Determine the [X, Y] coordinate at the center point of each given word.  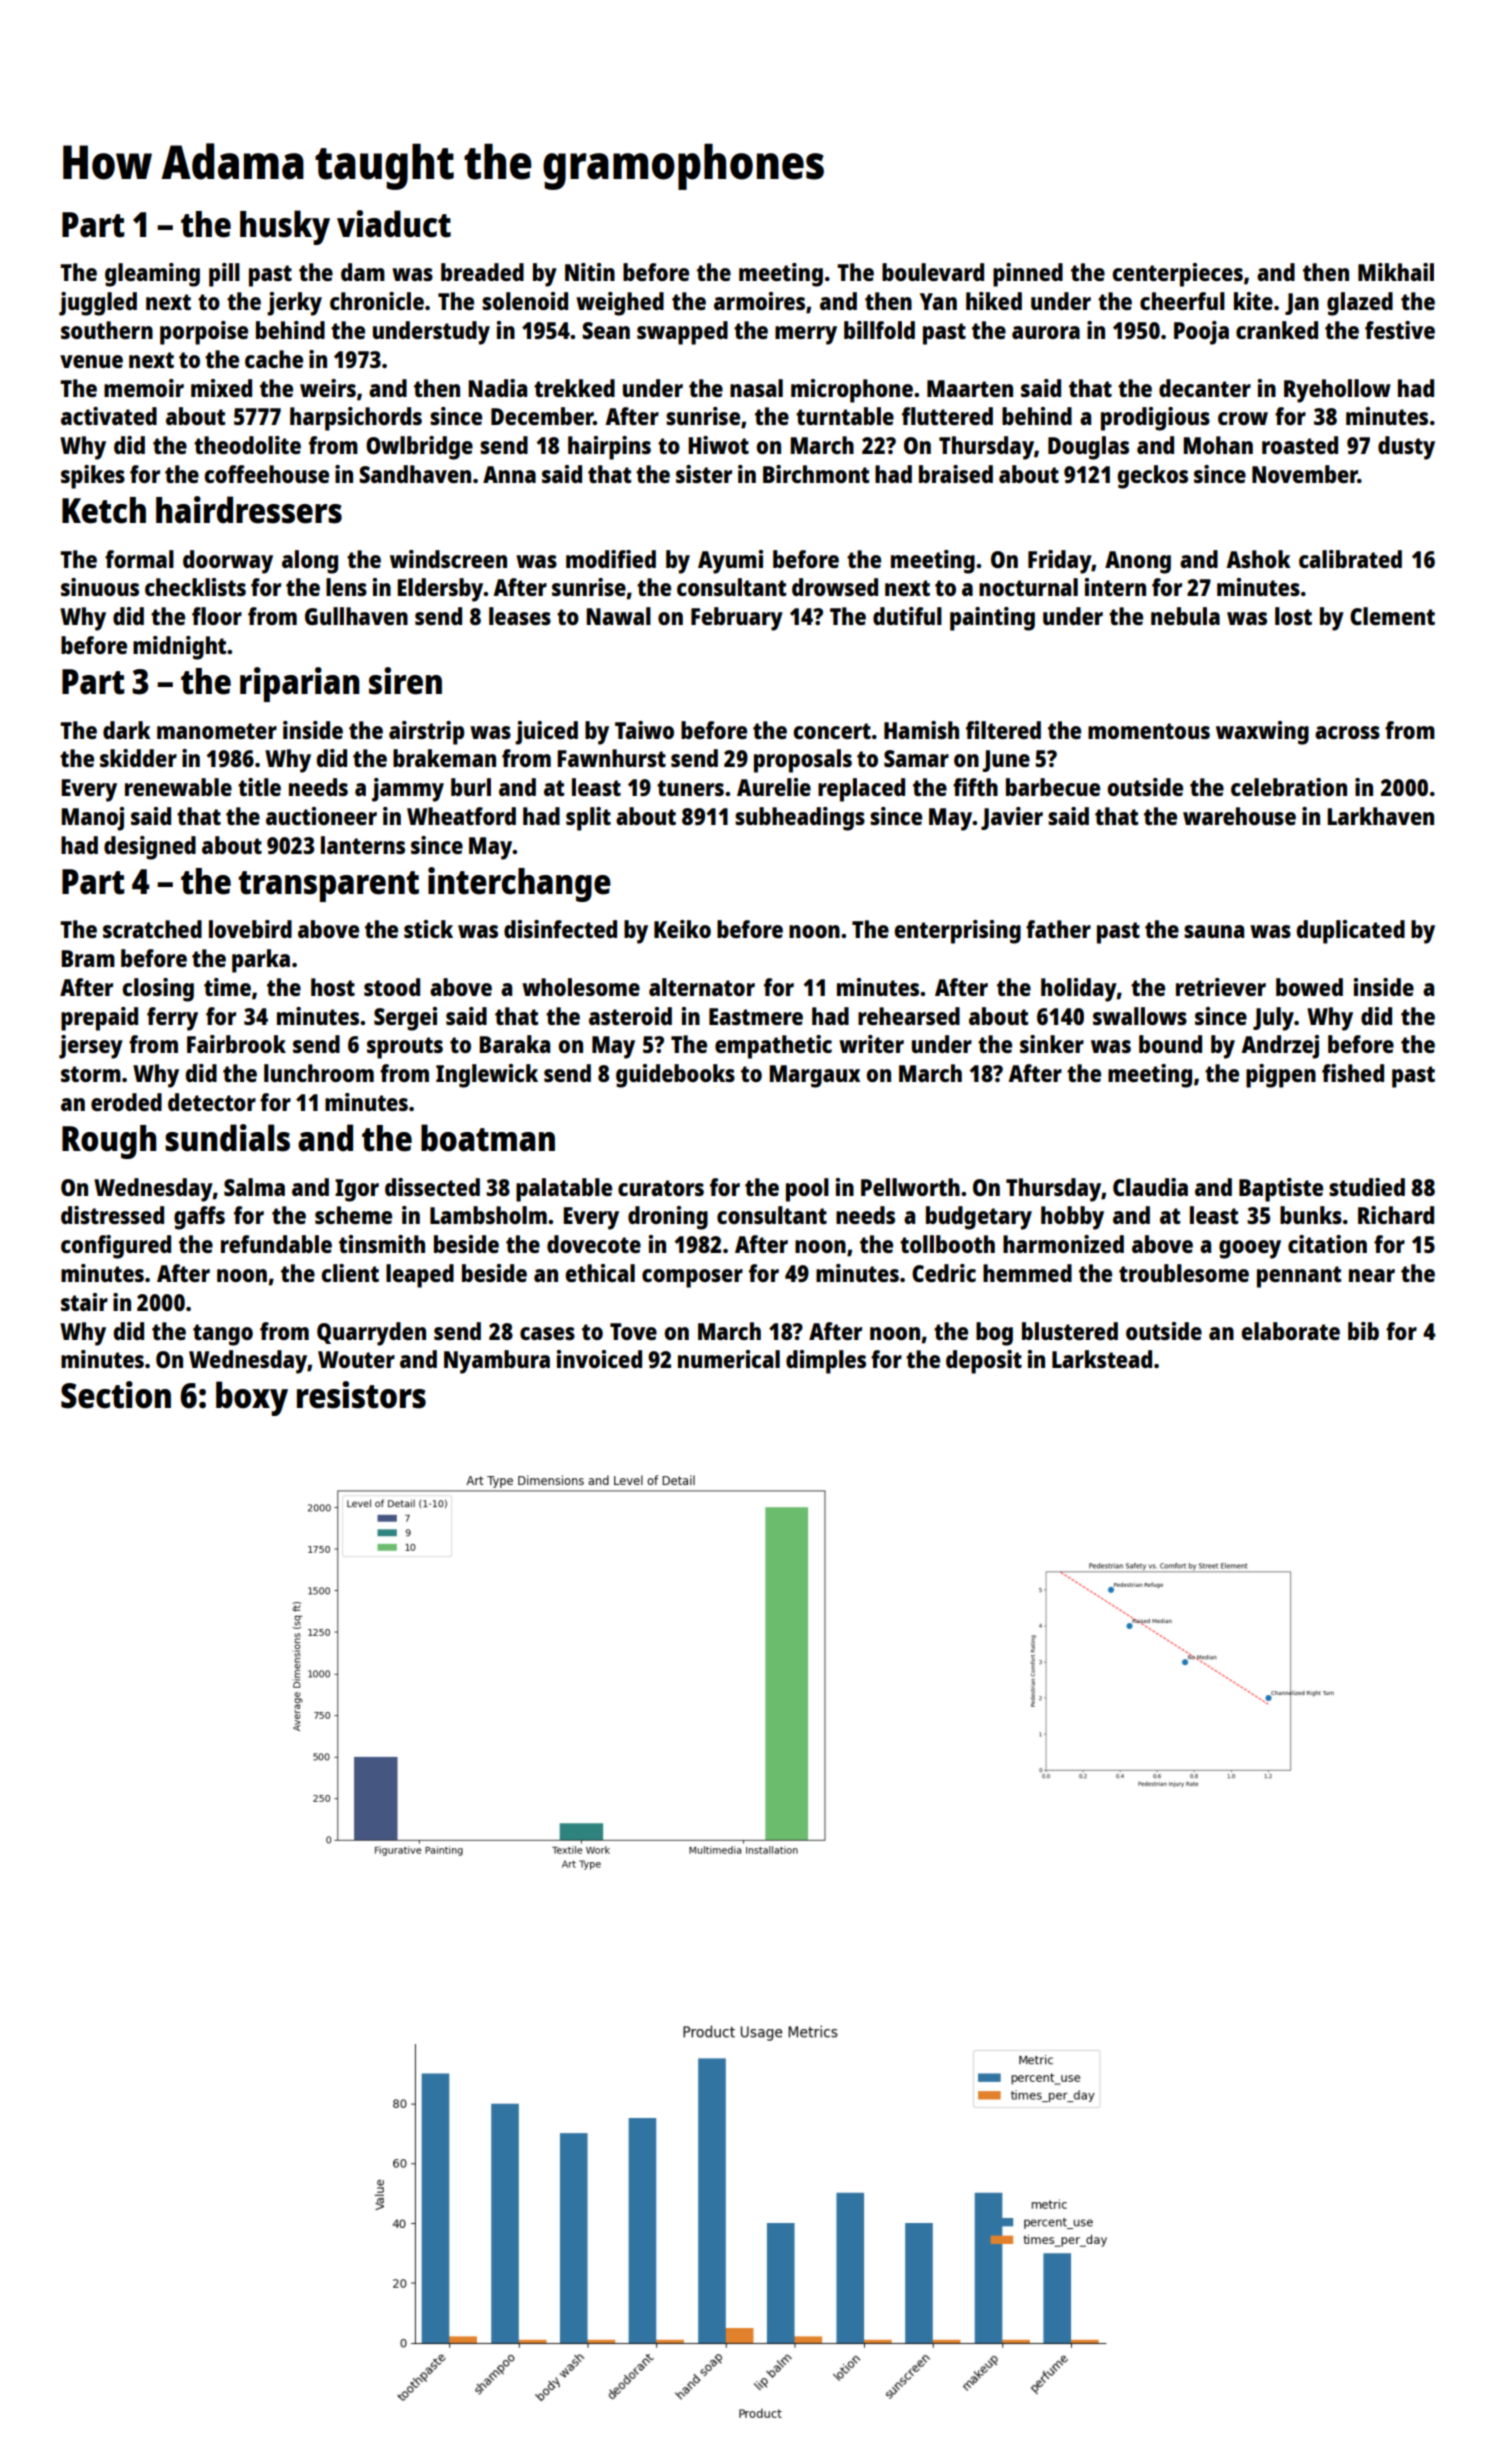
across [1347, 732]
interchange [519, 884]
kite [1253, 301]
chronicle [377, 301]
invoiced [599, 1359]
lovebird [250, 929]
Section [116, 1395]
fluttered [947, 416]
